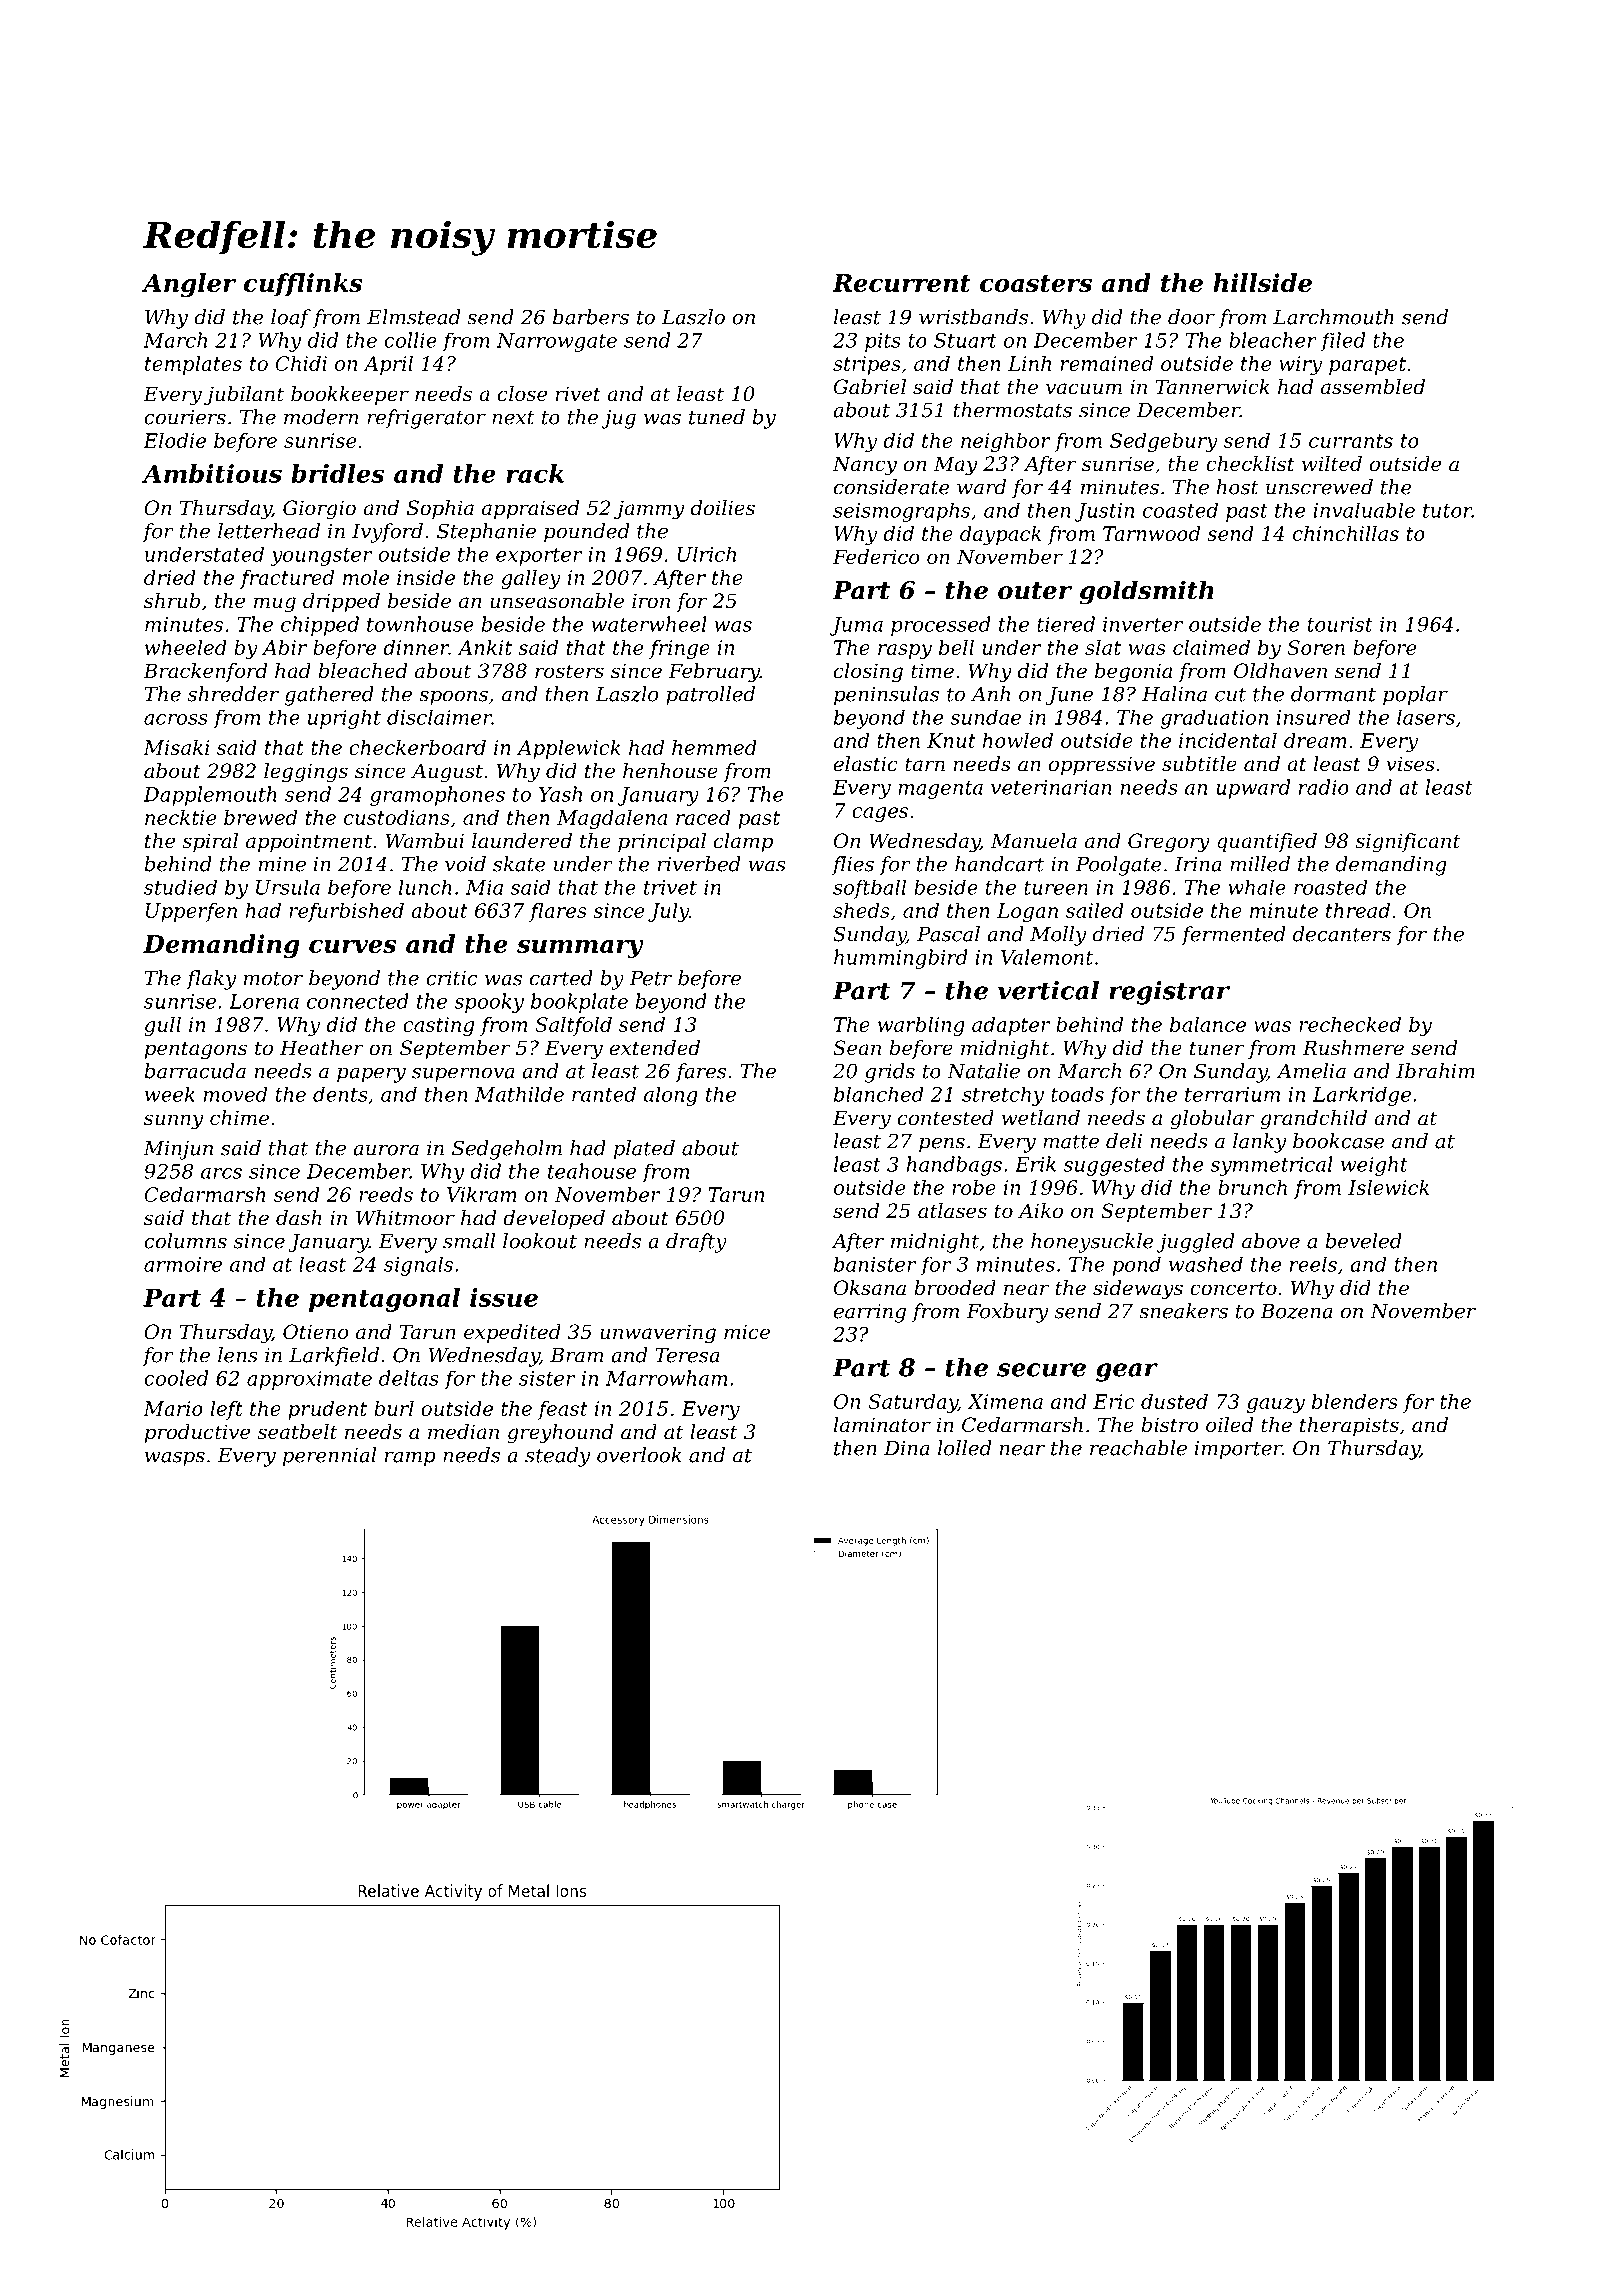  Describe the element at coordinates (309, 1380) in the page. I see `approximate` at that location.
